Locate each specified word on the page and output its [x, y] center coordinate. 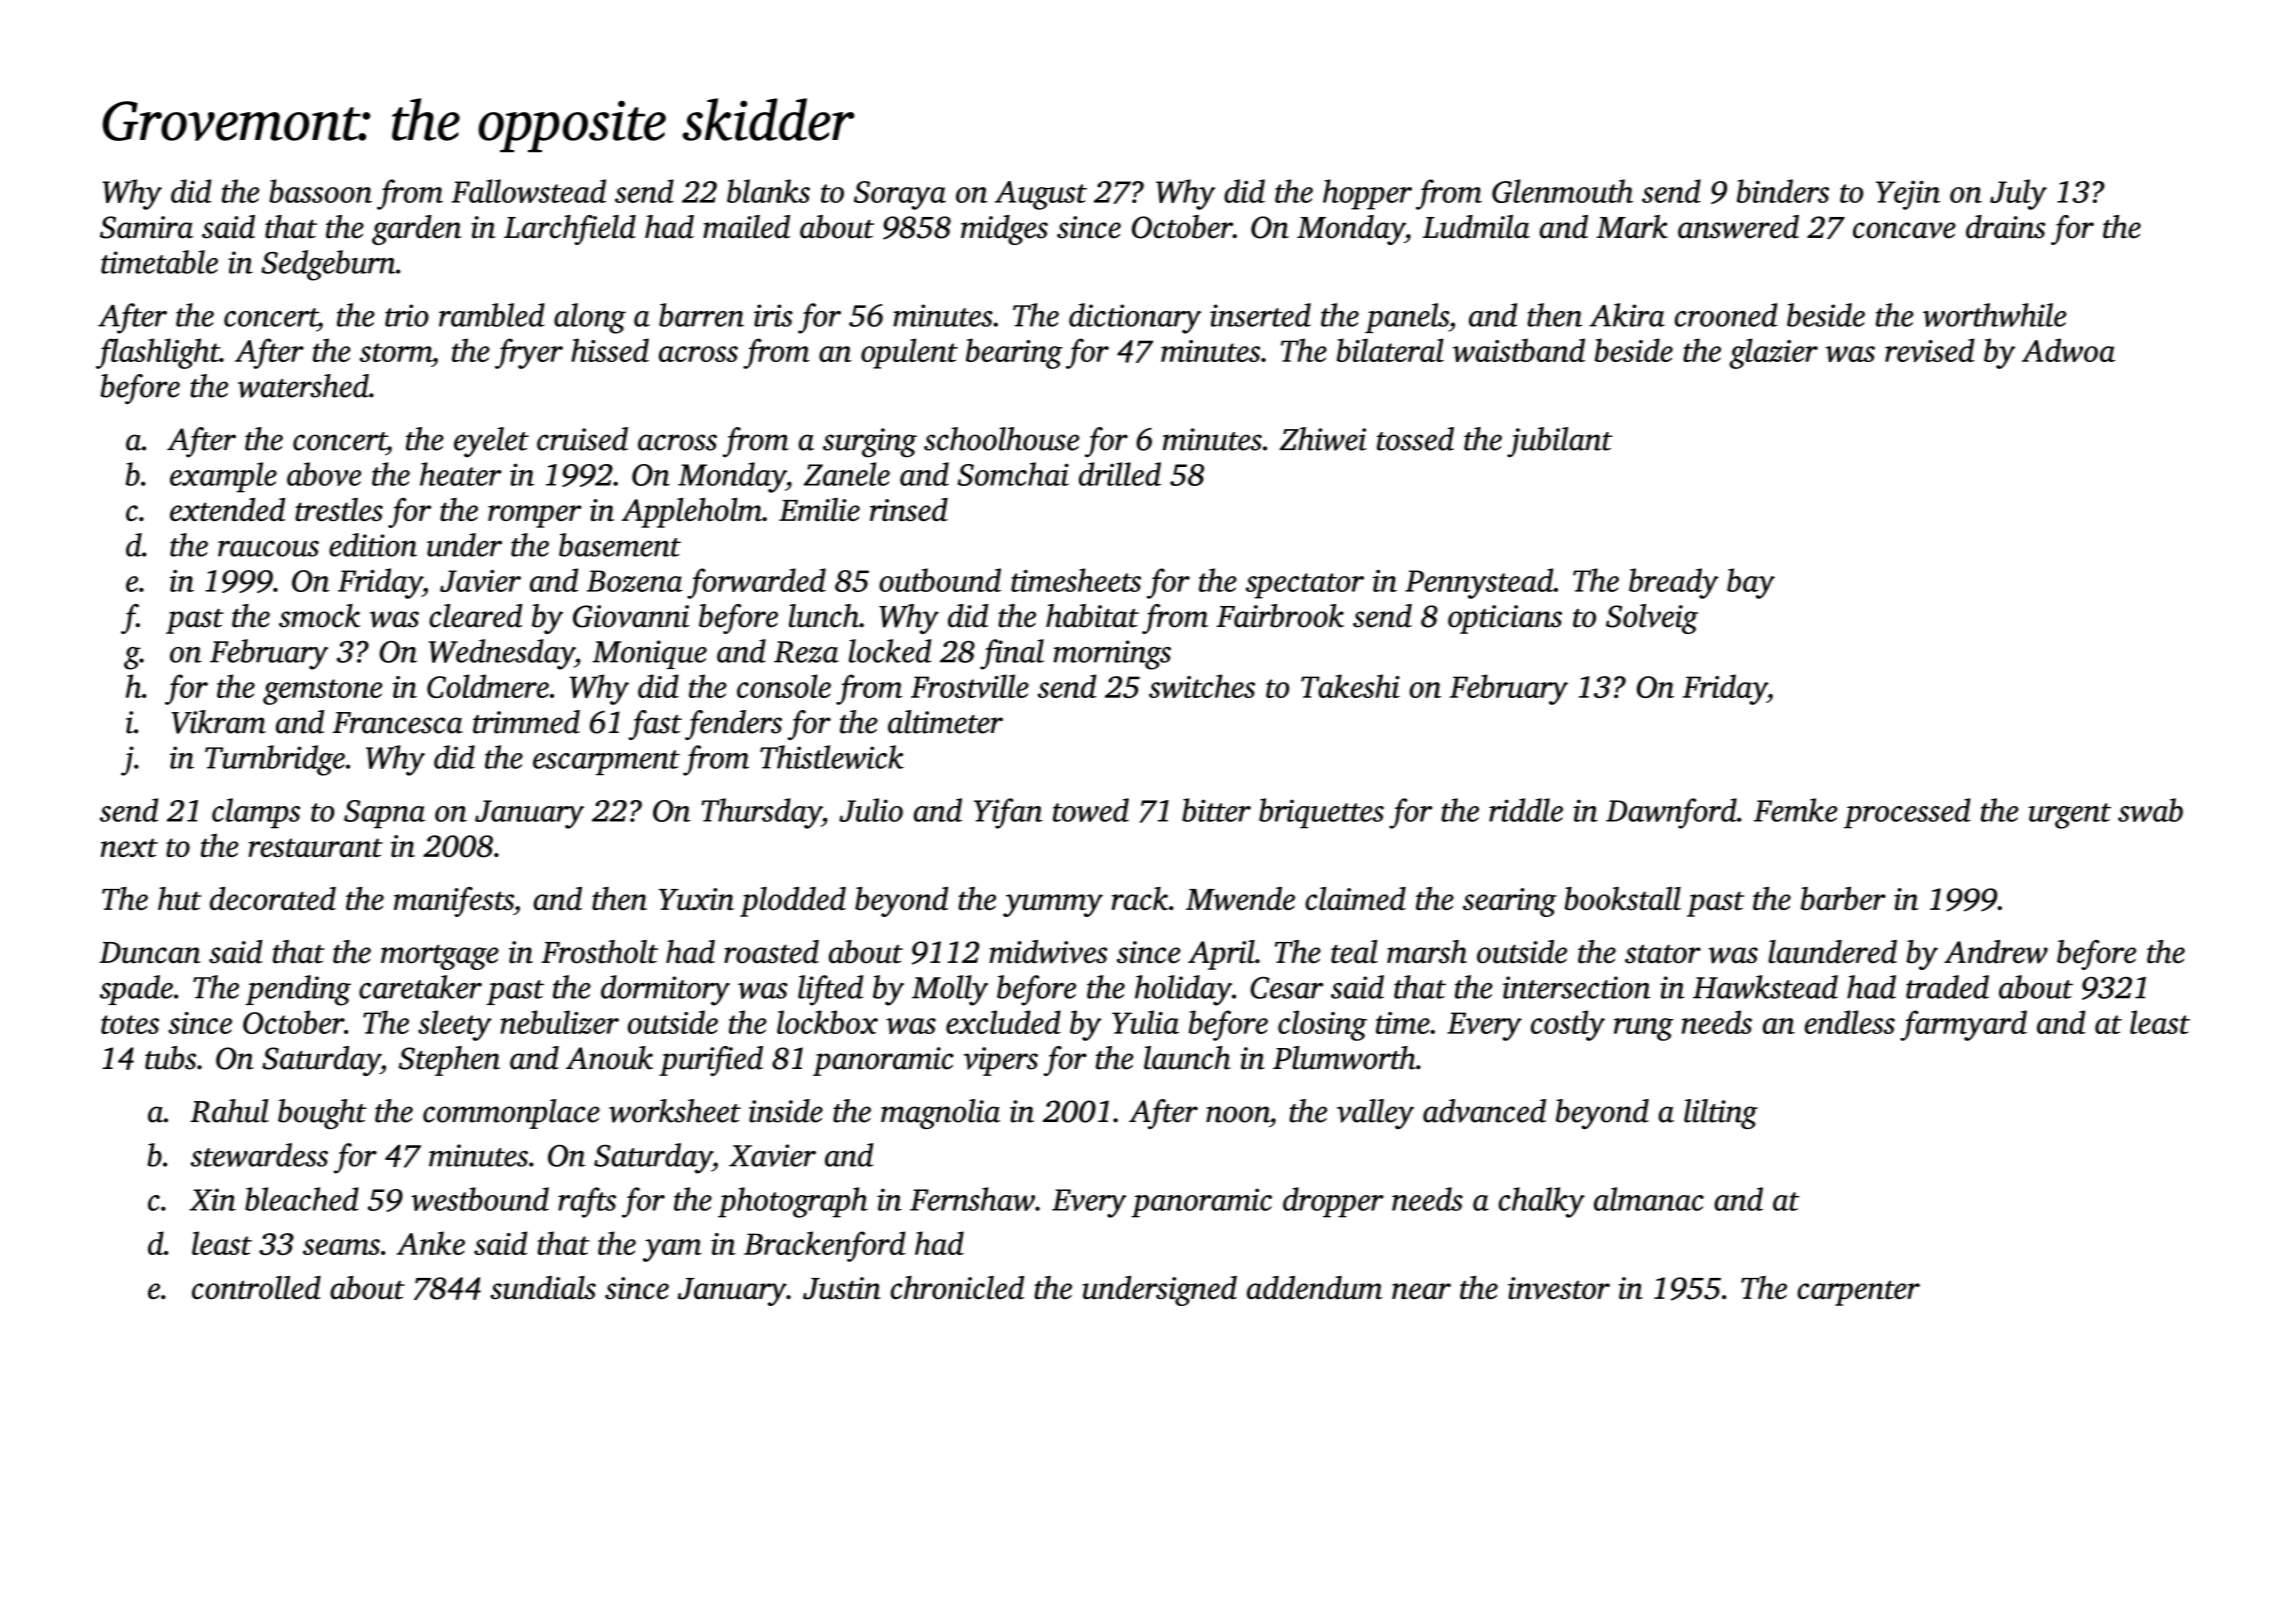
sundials [543, 1288]
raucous [268, 548]
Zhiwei [1323, 439]
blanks [768, 191]
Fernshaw [972, 1199]
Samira [146, 227]
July [2018, 194]
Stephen [449, 1061]
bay [1751, 583]
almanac [1649, 1199]
